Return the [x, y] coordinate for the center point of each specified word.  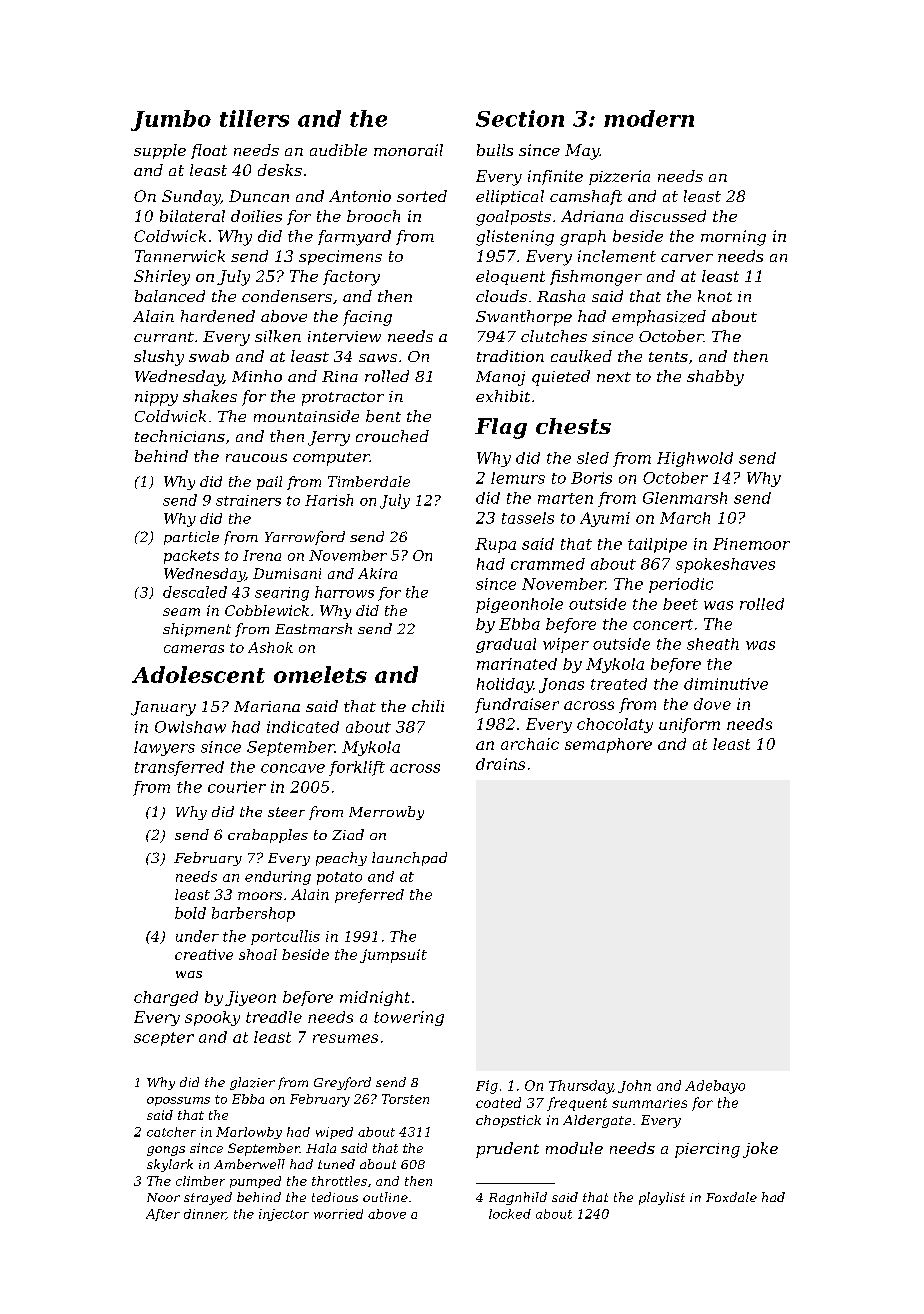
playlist [662, 1198]
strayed [208, 1198]
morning [733, 238]
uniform [689, 725]
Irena [262, 555]
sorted [422, 196]
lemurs [518, 478]
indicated [303, 727]
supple [160, 151]
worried [338, 1214]
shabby [715, 378]
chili [428, 706]
